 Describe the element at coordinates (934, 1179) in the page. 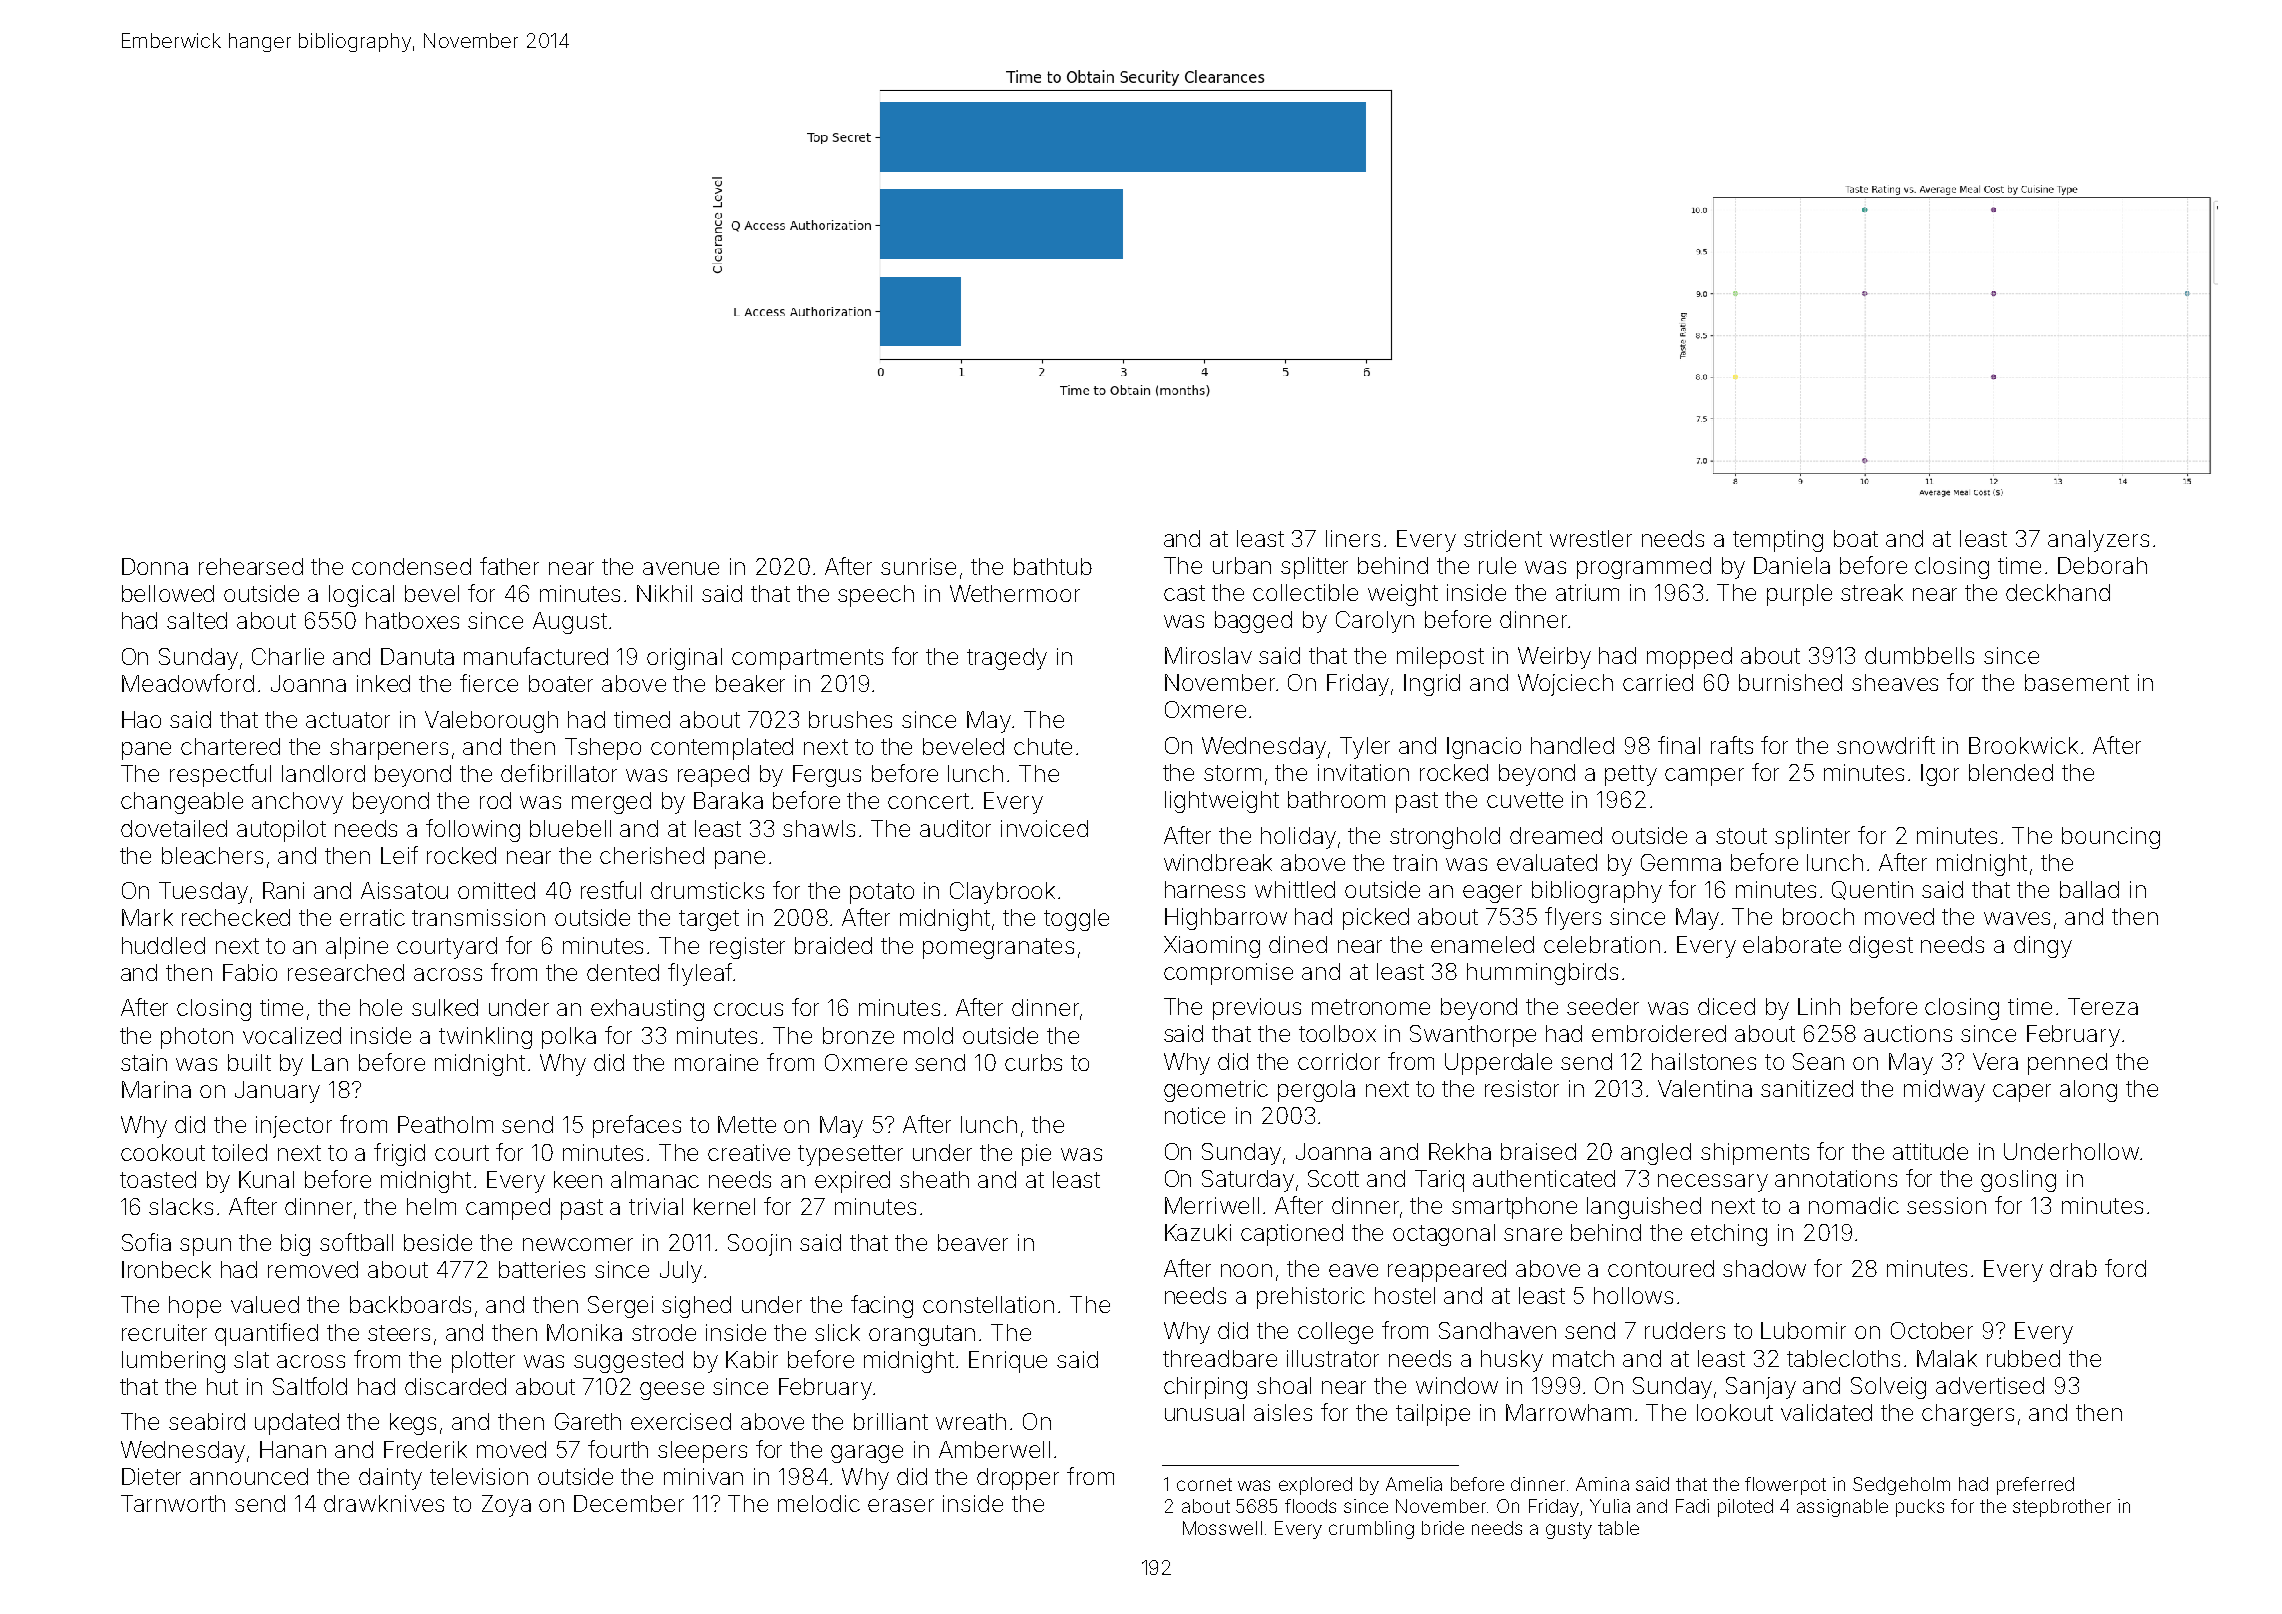

I see `sheath` at that location.
